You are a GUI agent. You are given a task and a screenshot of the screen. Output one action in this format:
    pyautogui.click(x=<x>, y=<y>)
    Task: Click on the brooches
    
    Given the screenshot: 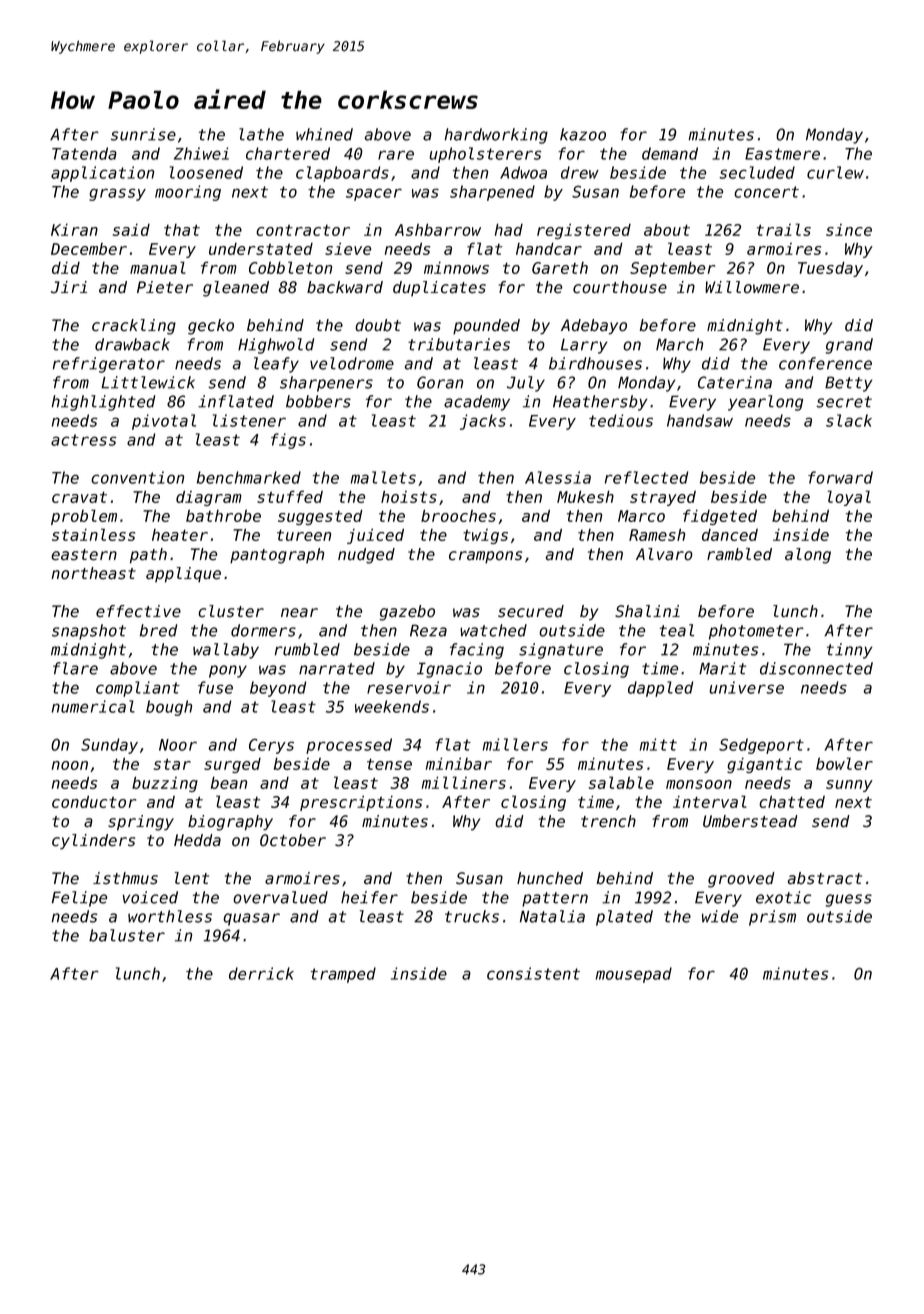 What is the action you would take?
    pyautogui.click(x=458, y=515)
